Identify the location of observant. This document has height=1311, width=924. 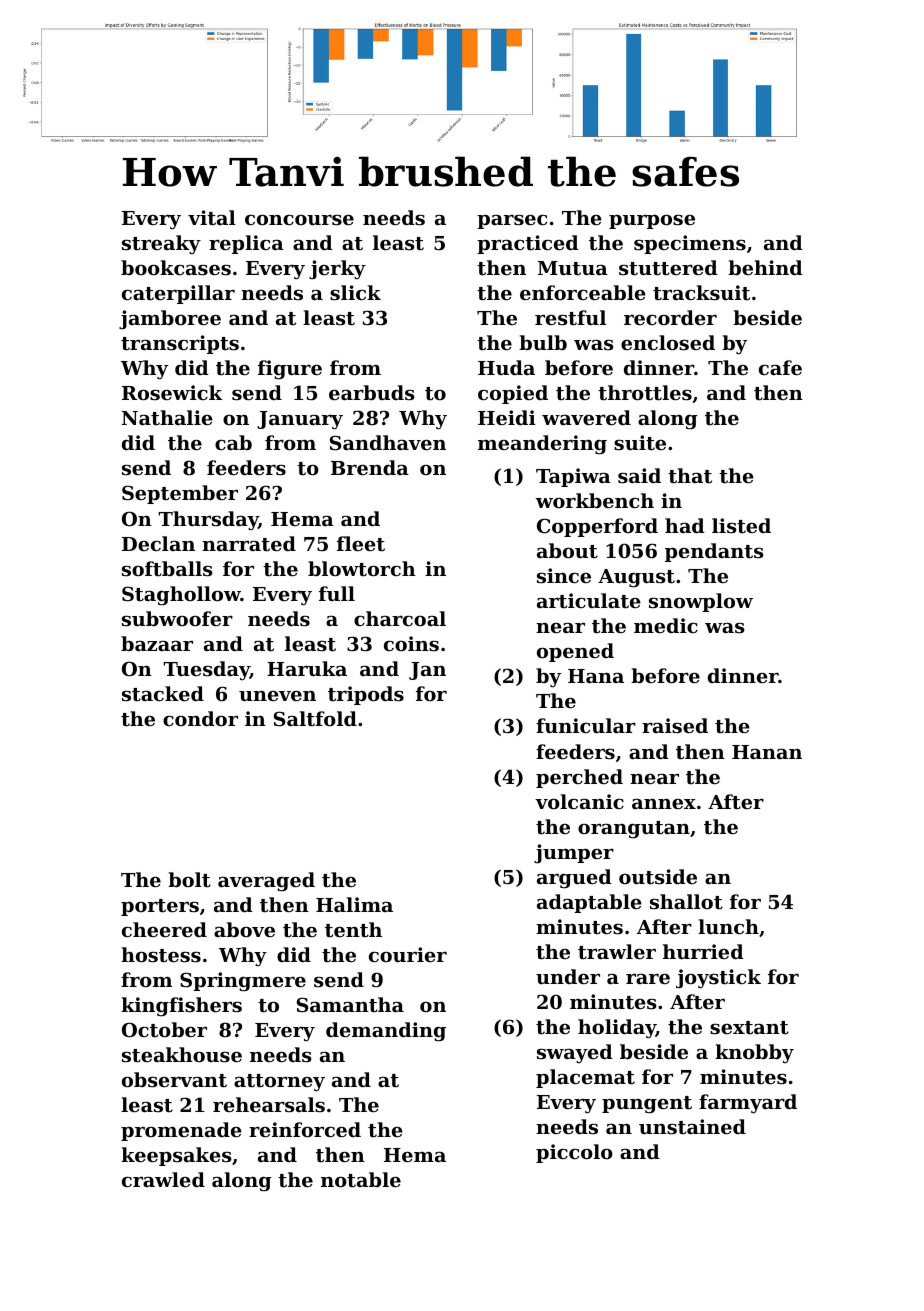
(174, 1080).
